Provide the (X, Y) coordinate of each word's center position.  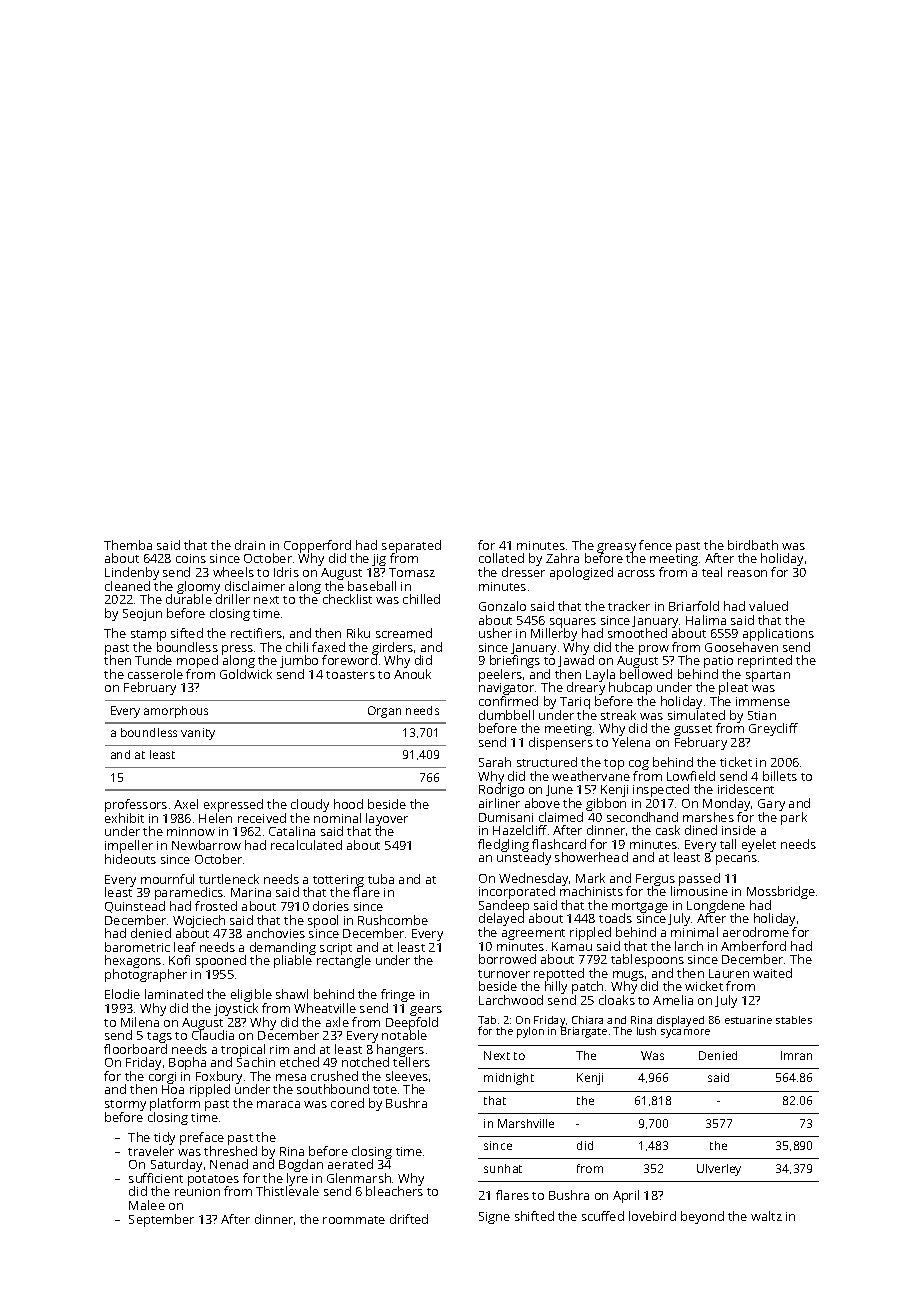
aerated (350, 1164)
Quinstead (135, 907)
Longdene (716, 907)
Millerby (554, 634)
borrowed (507, 959)
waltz (766, 1216)
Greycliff (773, 729)
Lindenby (132, 573)
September (161, 1220)
